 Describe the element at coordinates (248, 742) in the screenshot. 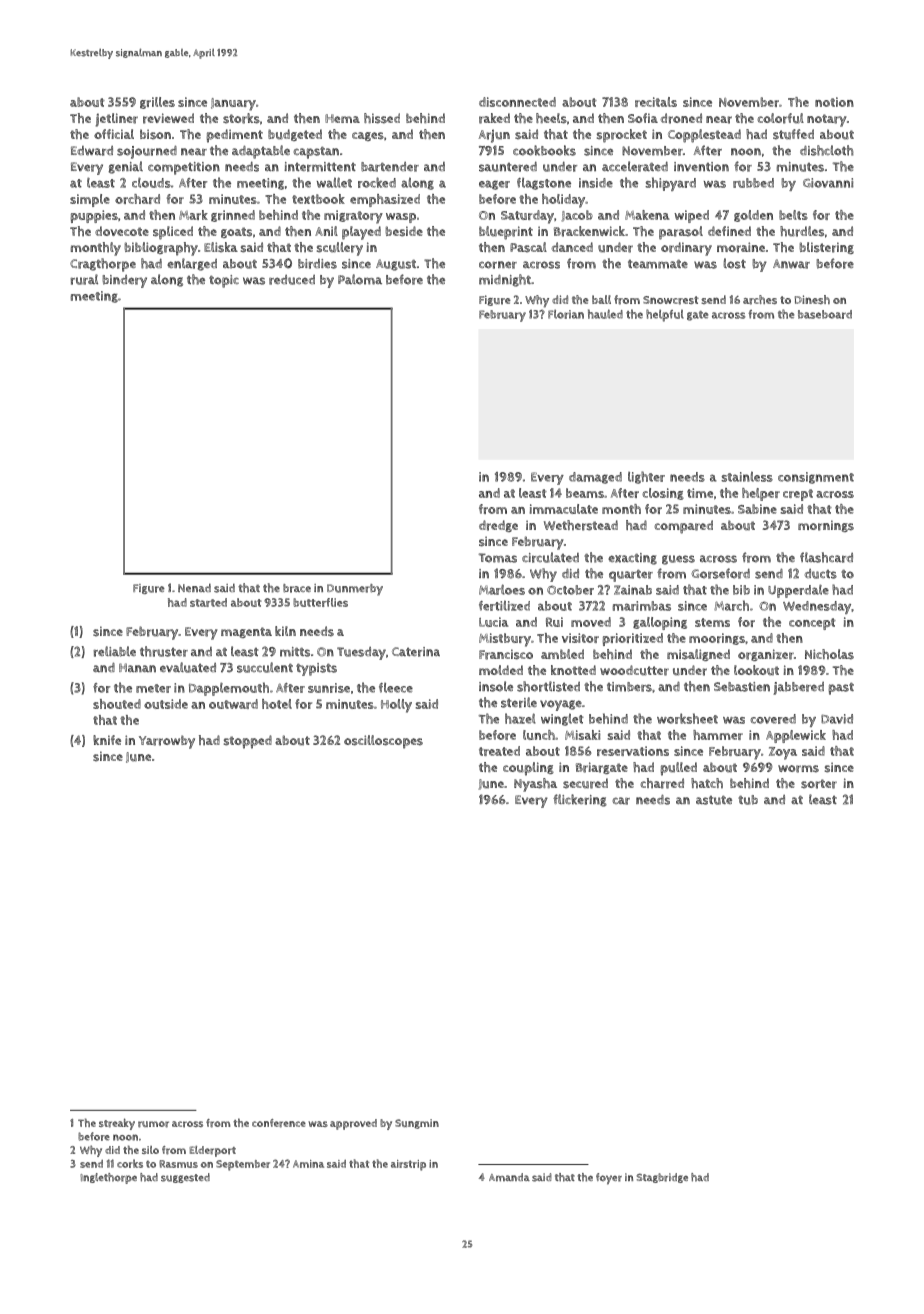

I see `stopped` at that location.
